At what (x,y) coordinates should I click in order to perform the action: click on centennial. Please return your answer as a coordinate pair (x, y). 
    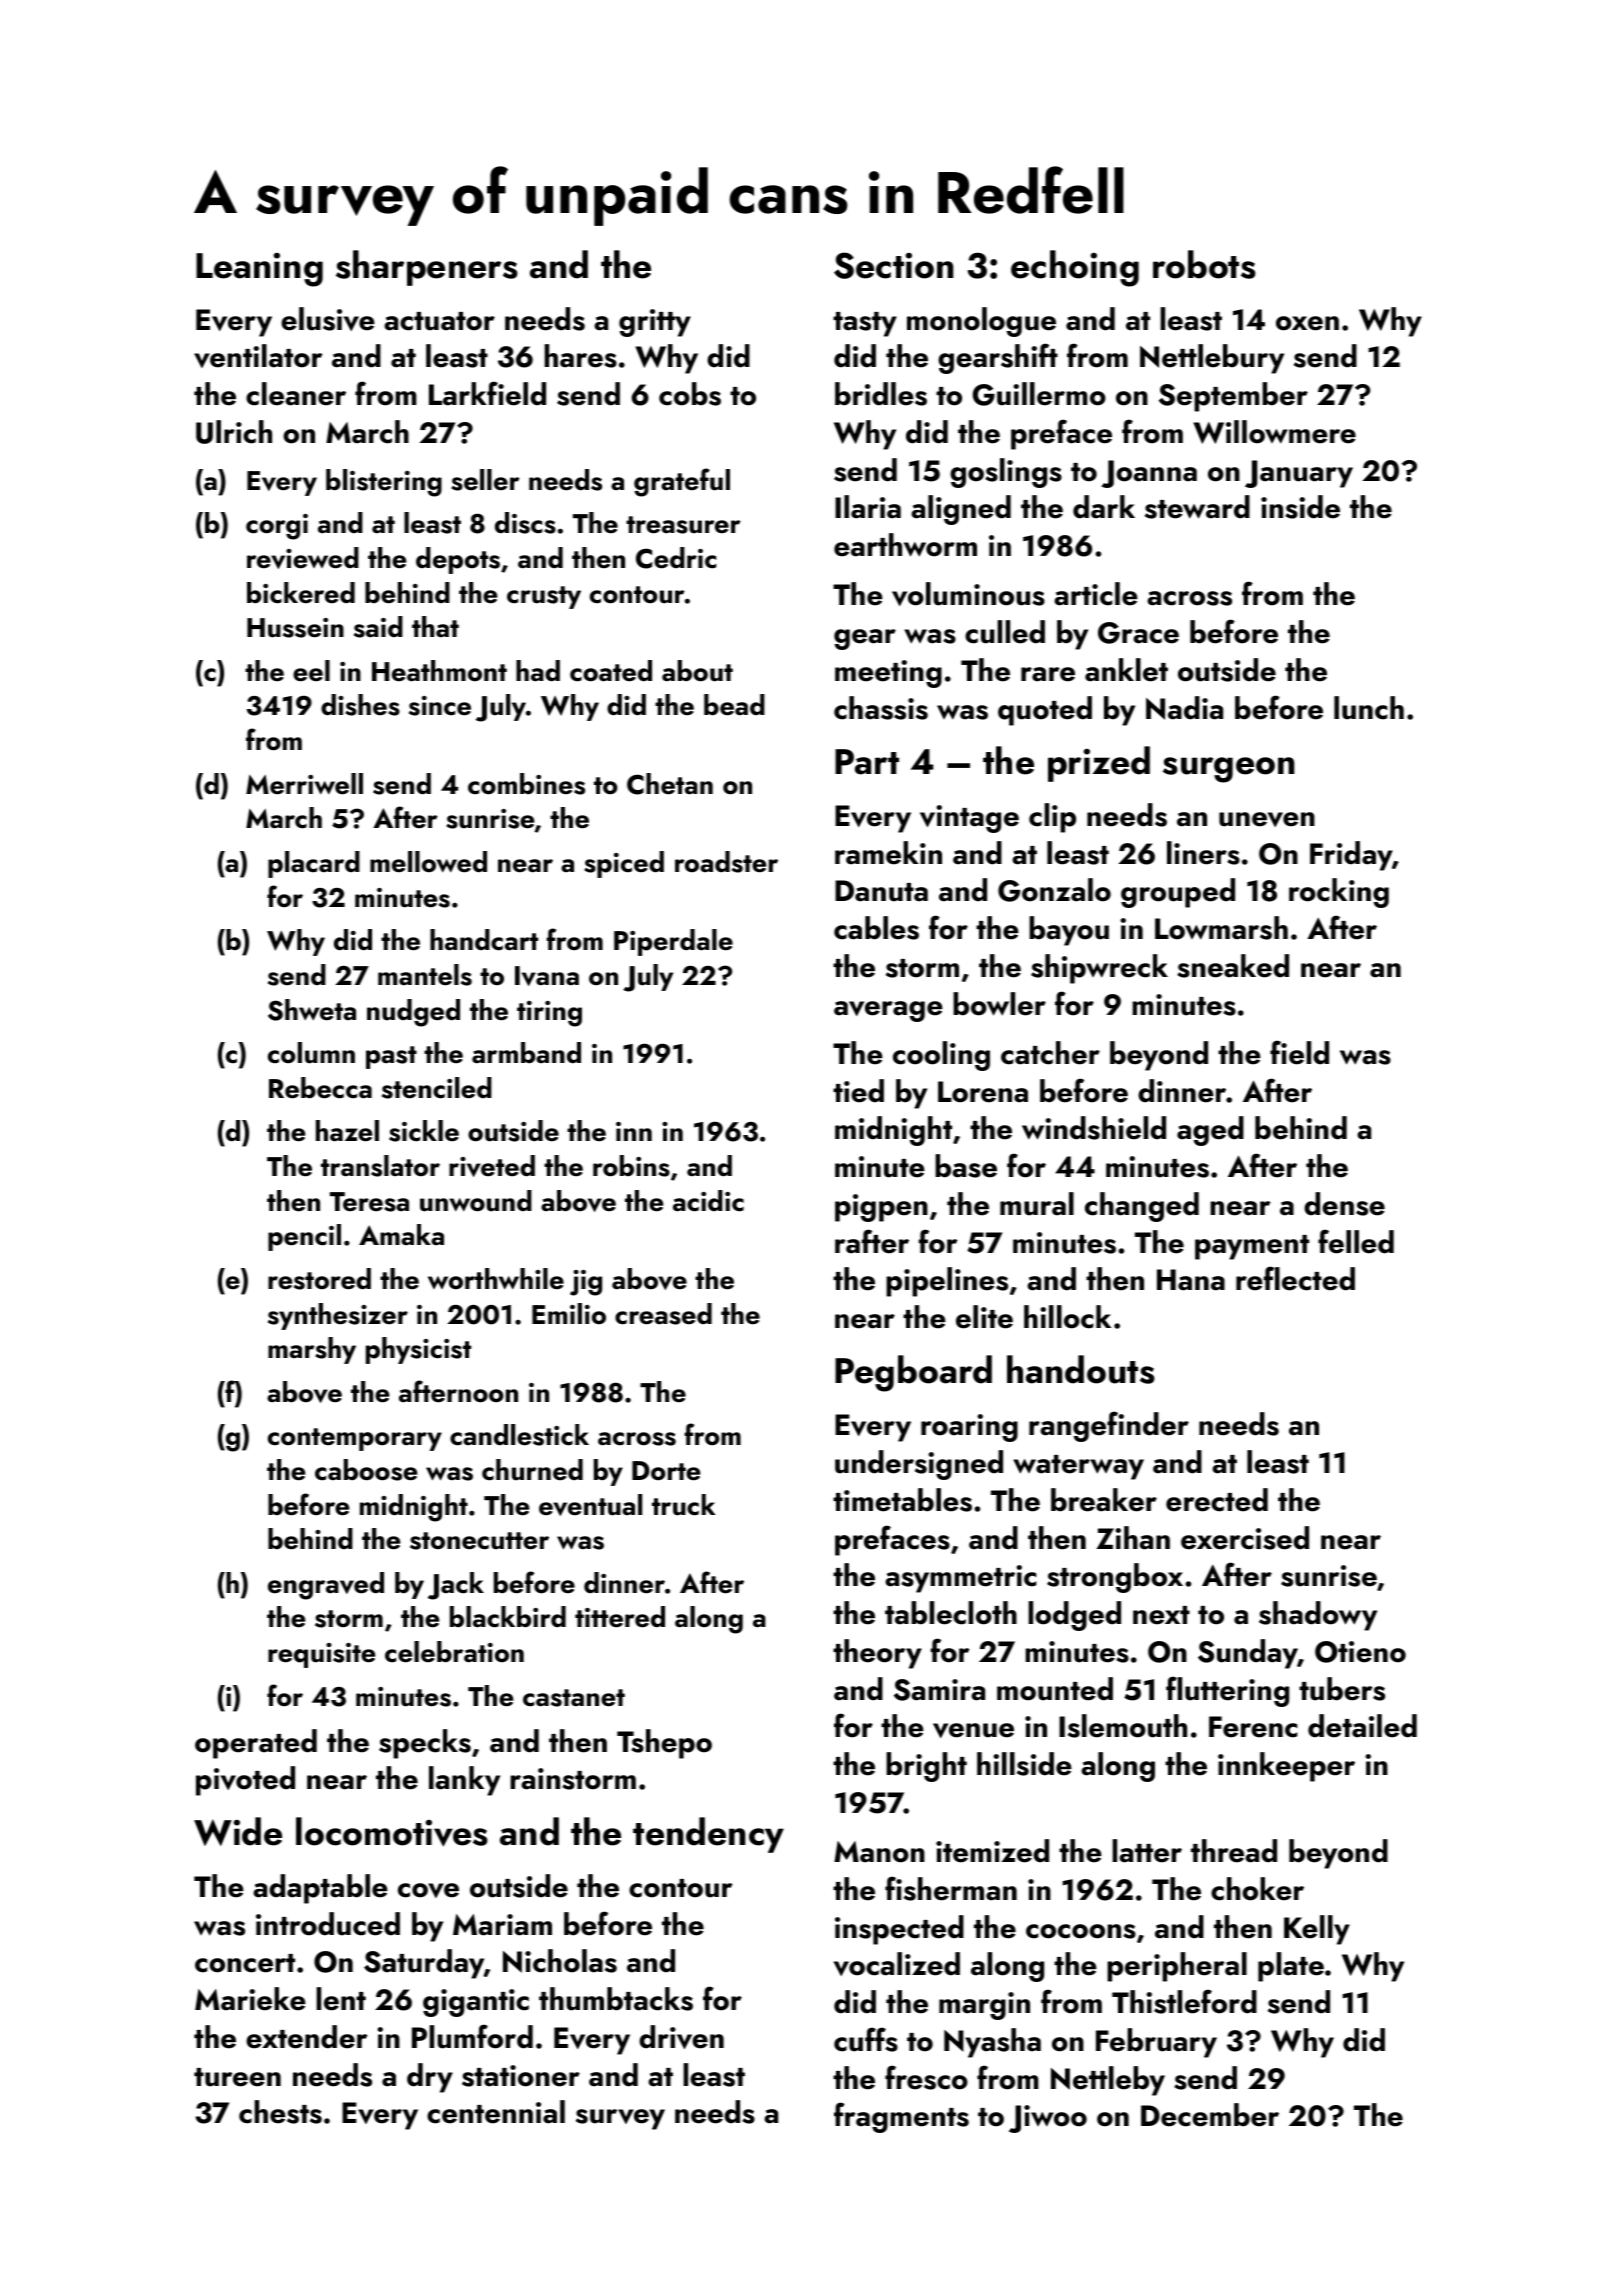
    Looking at the image, I should click on (496, 2112).
